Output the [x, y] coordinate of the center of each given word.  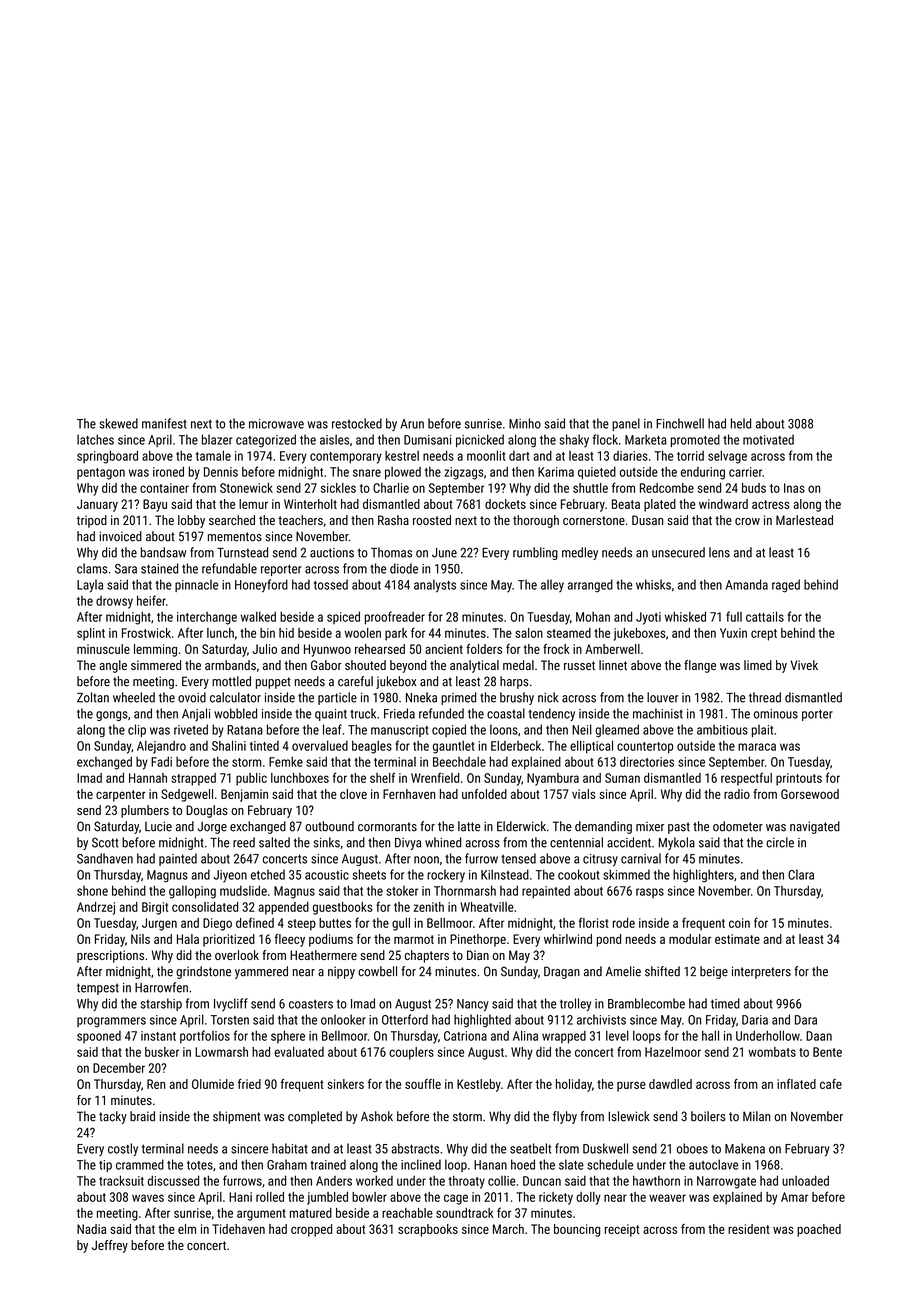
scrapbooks [428, 1230]
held [741, 423]
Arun [412, 424]
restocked [357, 423]
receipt [622, 1230]
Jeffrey [110, 1246]
